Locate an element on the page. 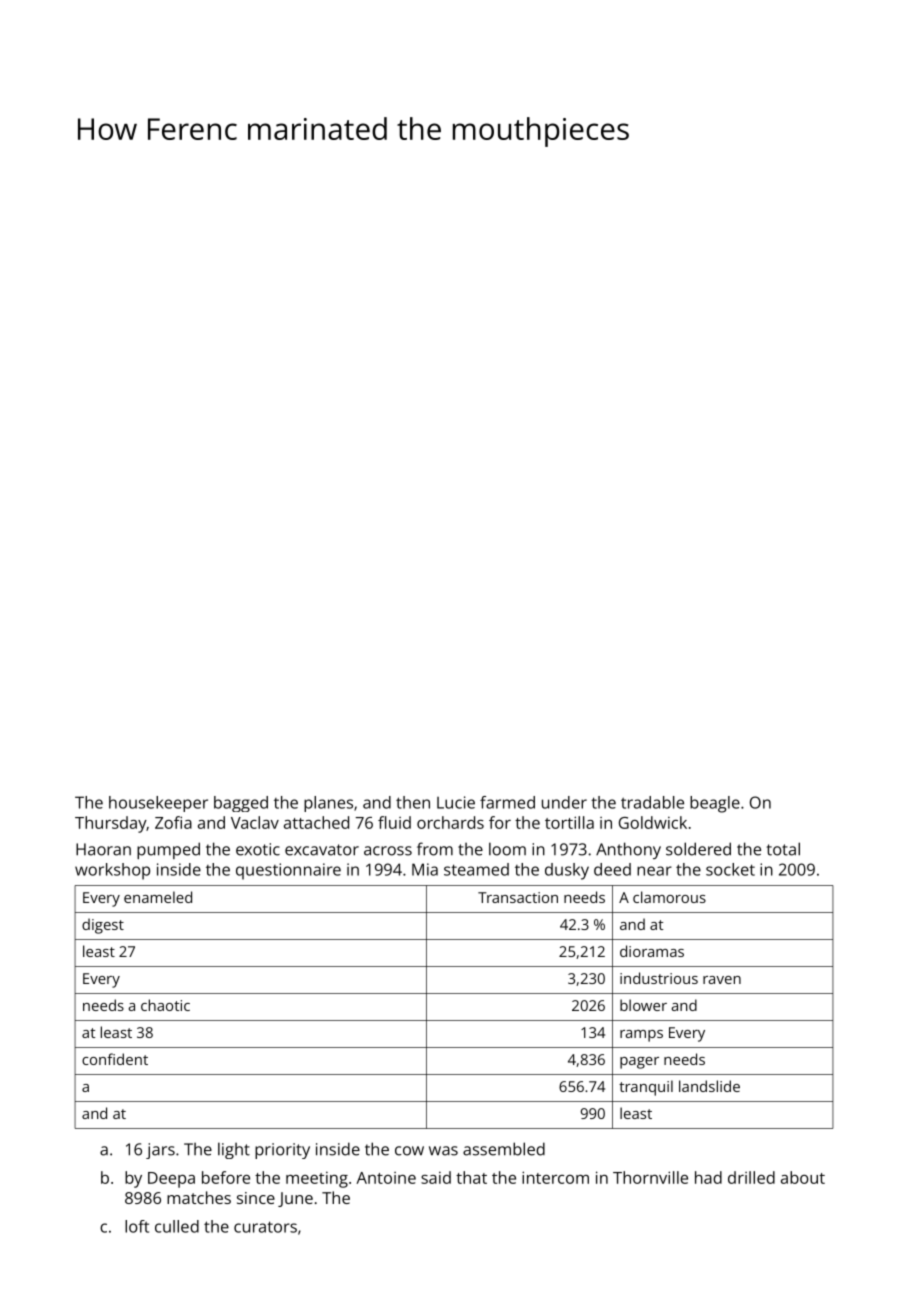  digest is located at coordinates (103, 926).
